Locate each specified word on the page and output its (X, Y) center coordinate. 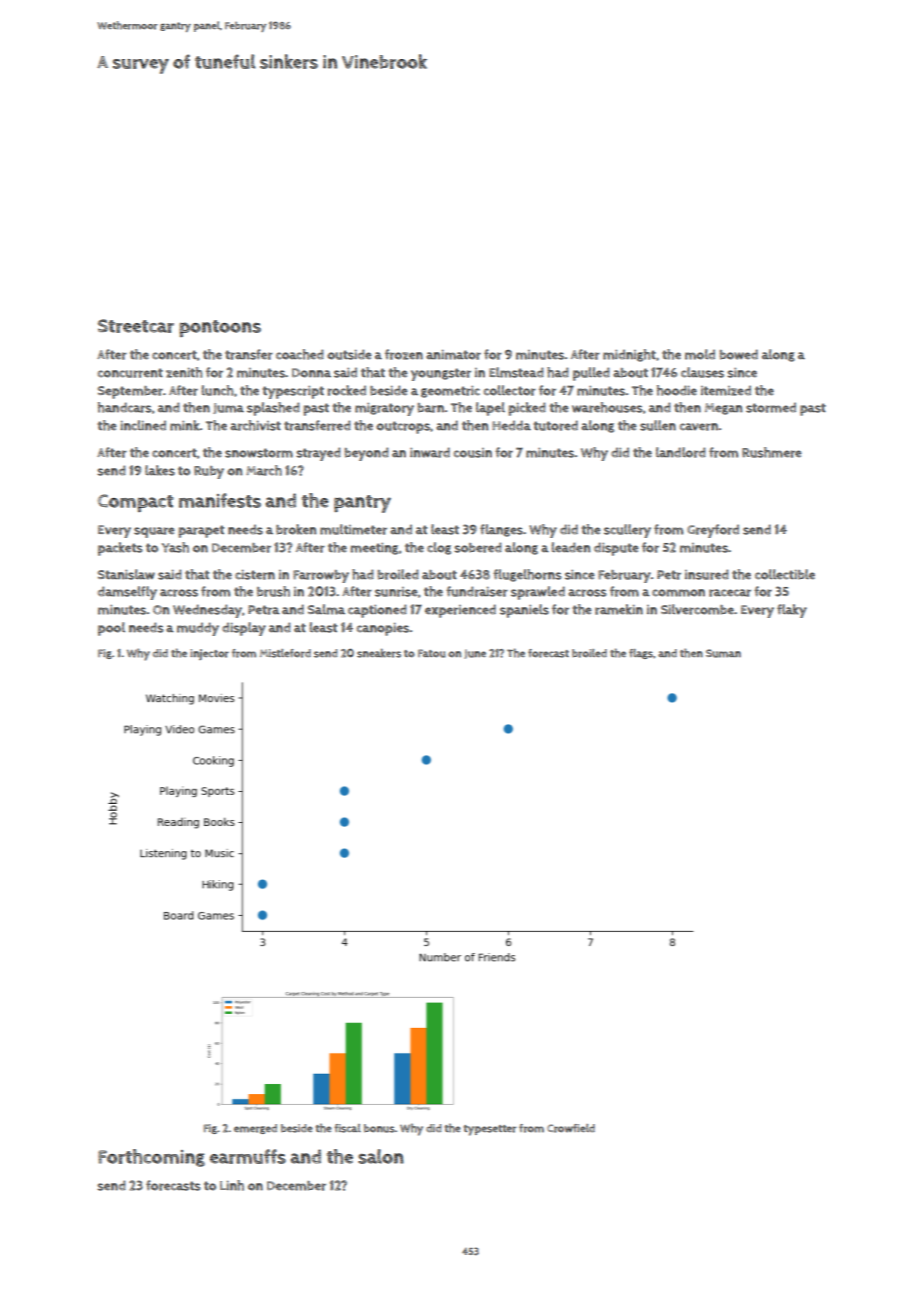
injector (209, 654)
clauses (702, 372)
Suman (723, 653)
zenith (184, 372)
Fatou (432, 653)
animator (453, 355)
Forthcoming (151, 1158)
